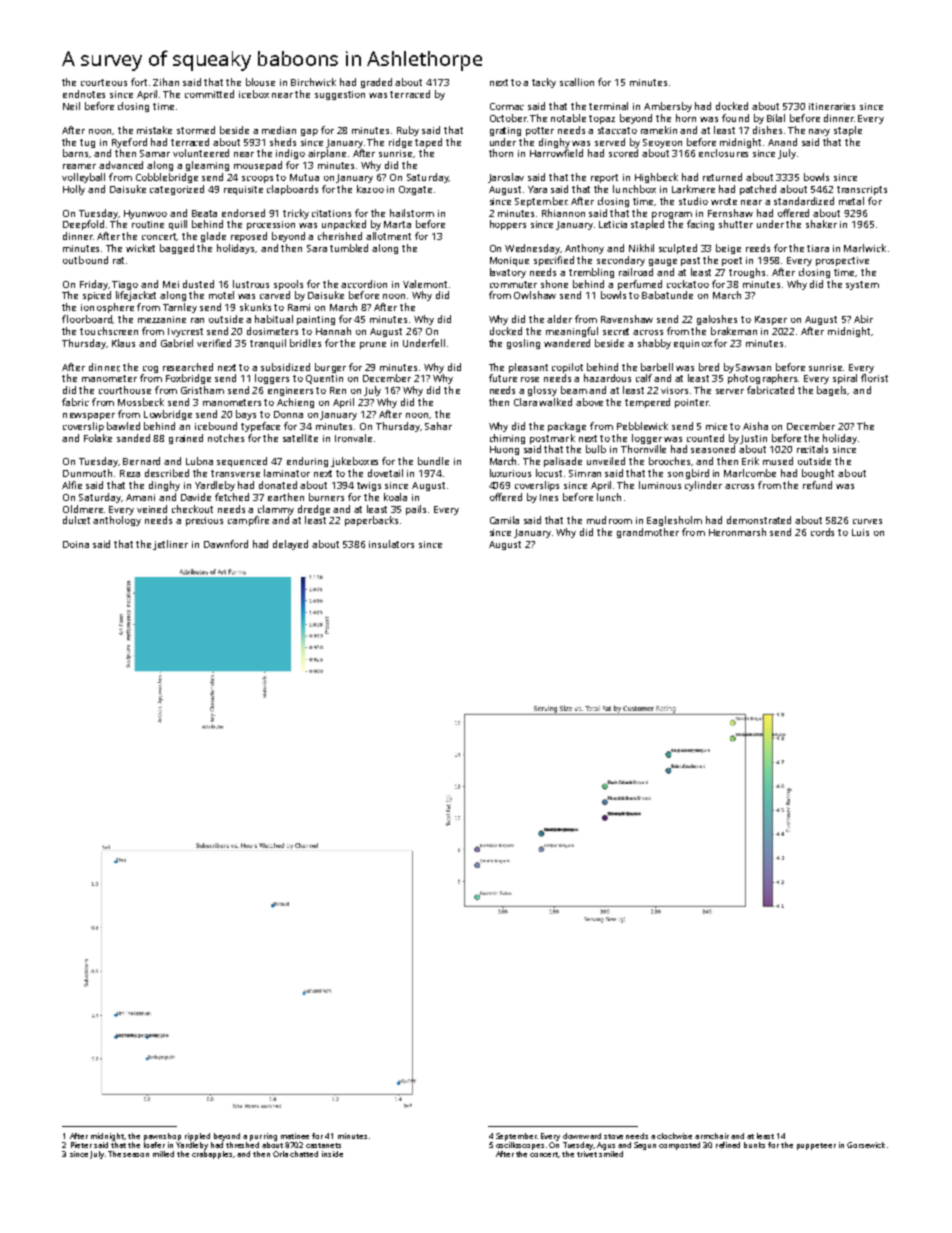 This screenshot has height=1233, width=952. Describe the element at coordinates (520, 1146) in the screenshot. I see `oscilloscopes` at that location.
